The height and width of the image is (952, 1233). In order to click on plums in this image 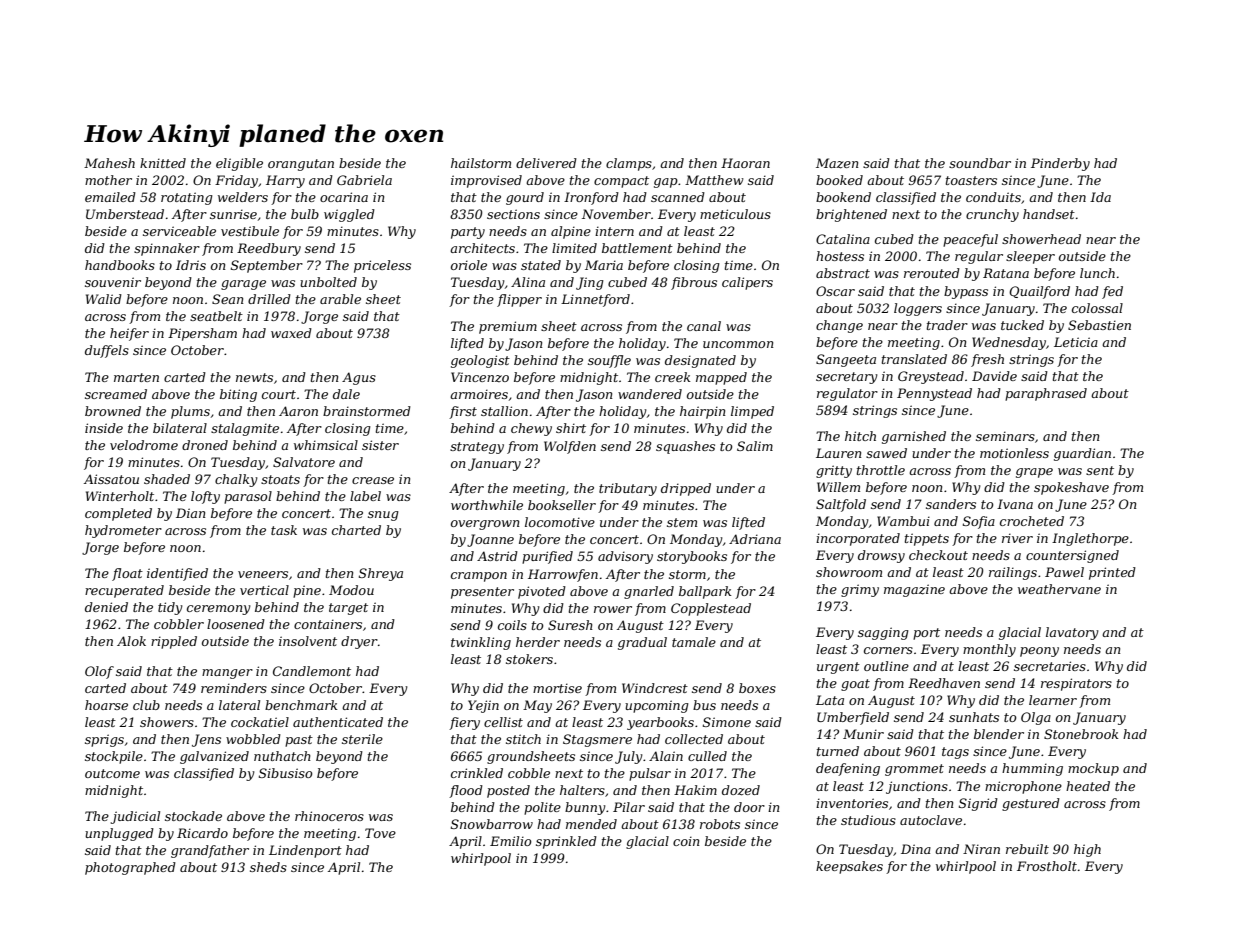, I will do `click(190, 412)`.
